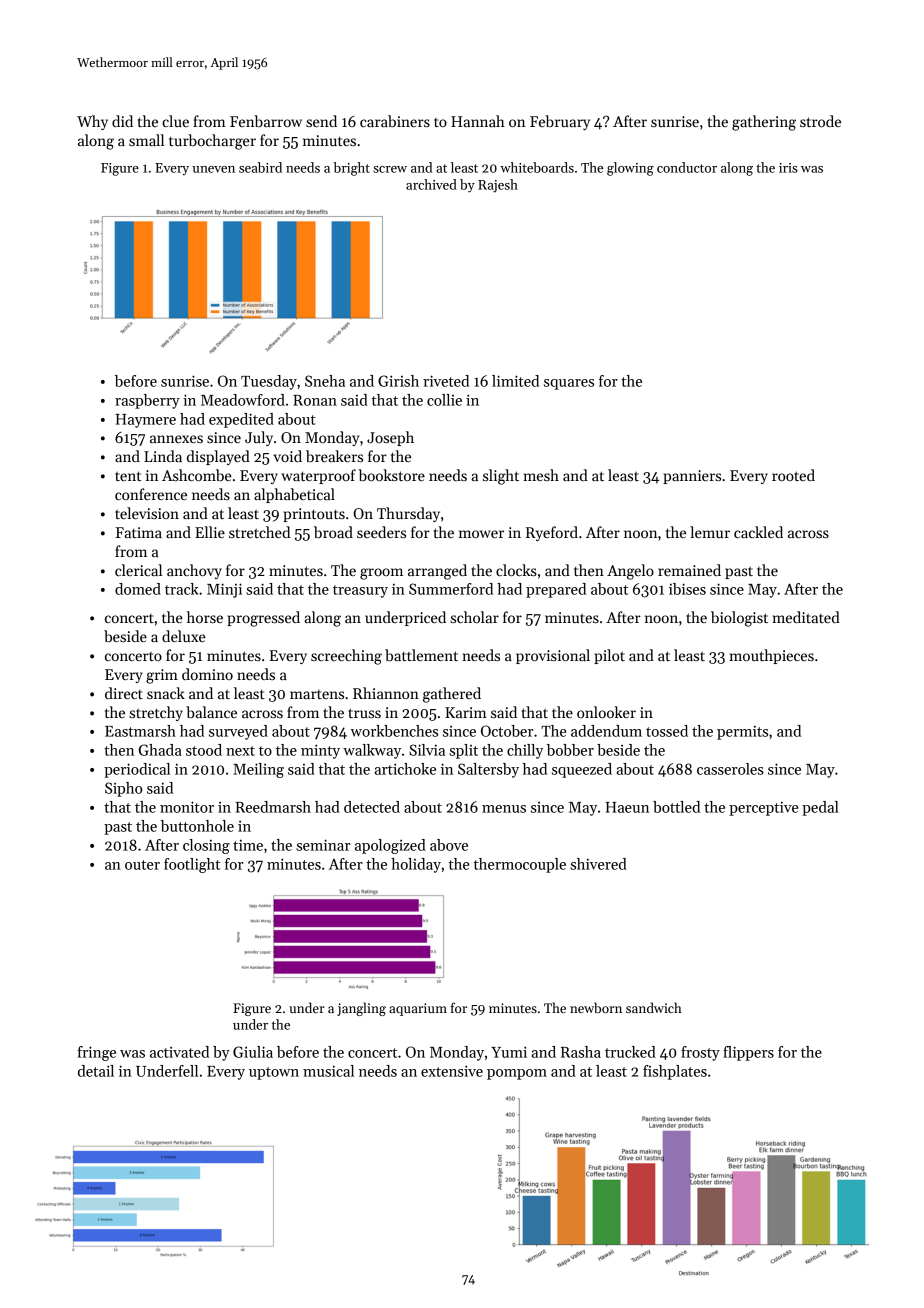  Describe the element at coordinates (446, 381) in the screenshot. I see `riveted` at that location.
